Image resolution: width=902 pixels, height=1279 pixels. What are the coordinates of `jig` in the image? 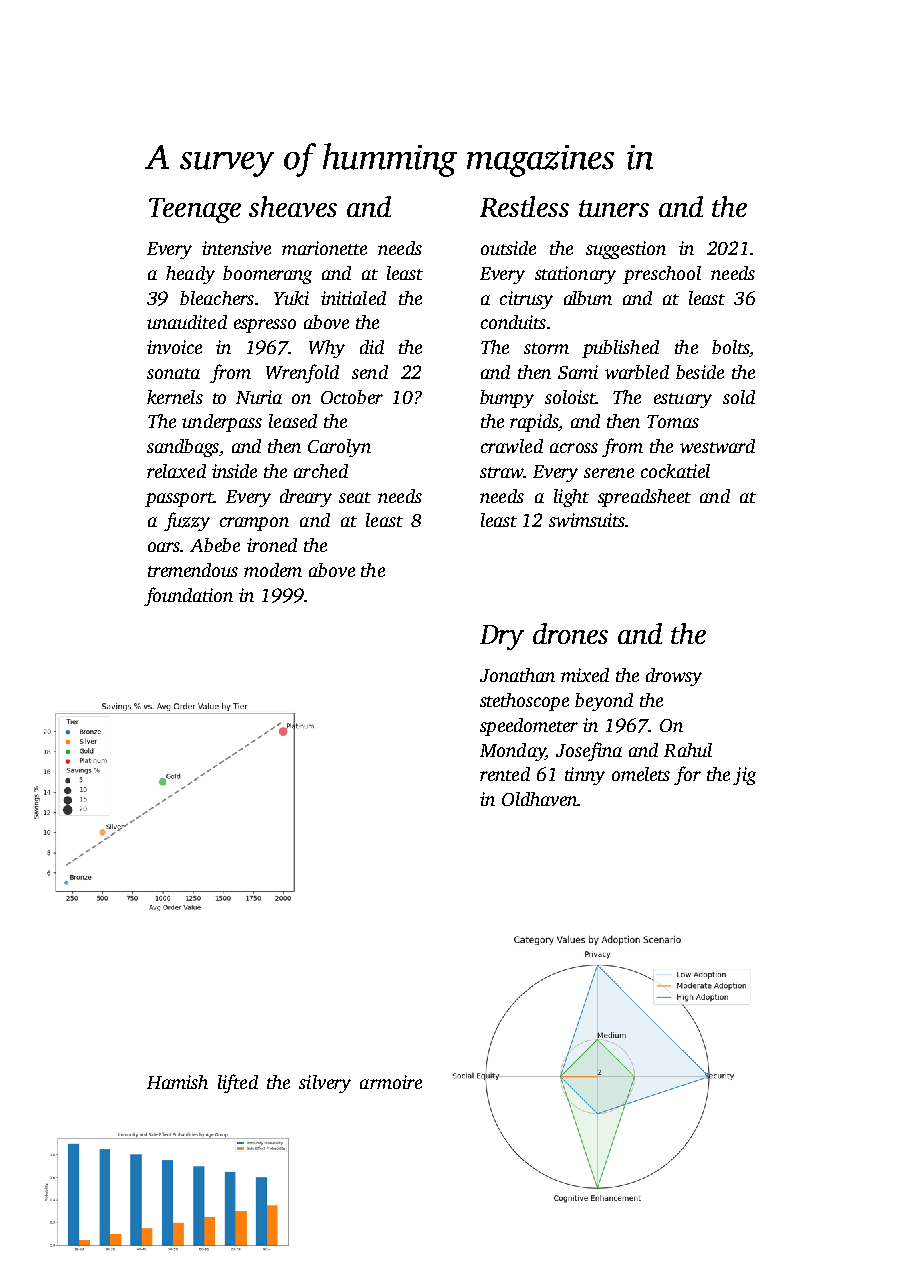 It's located at (744, 776).
